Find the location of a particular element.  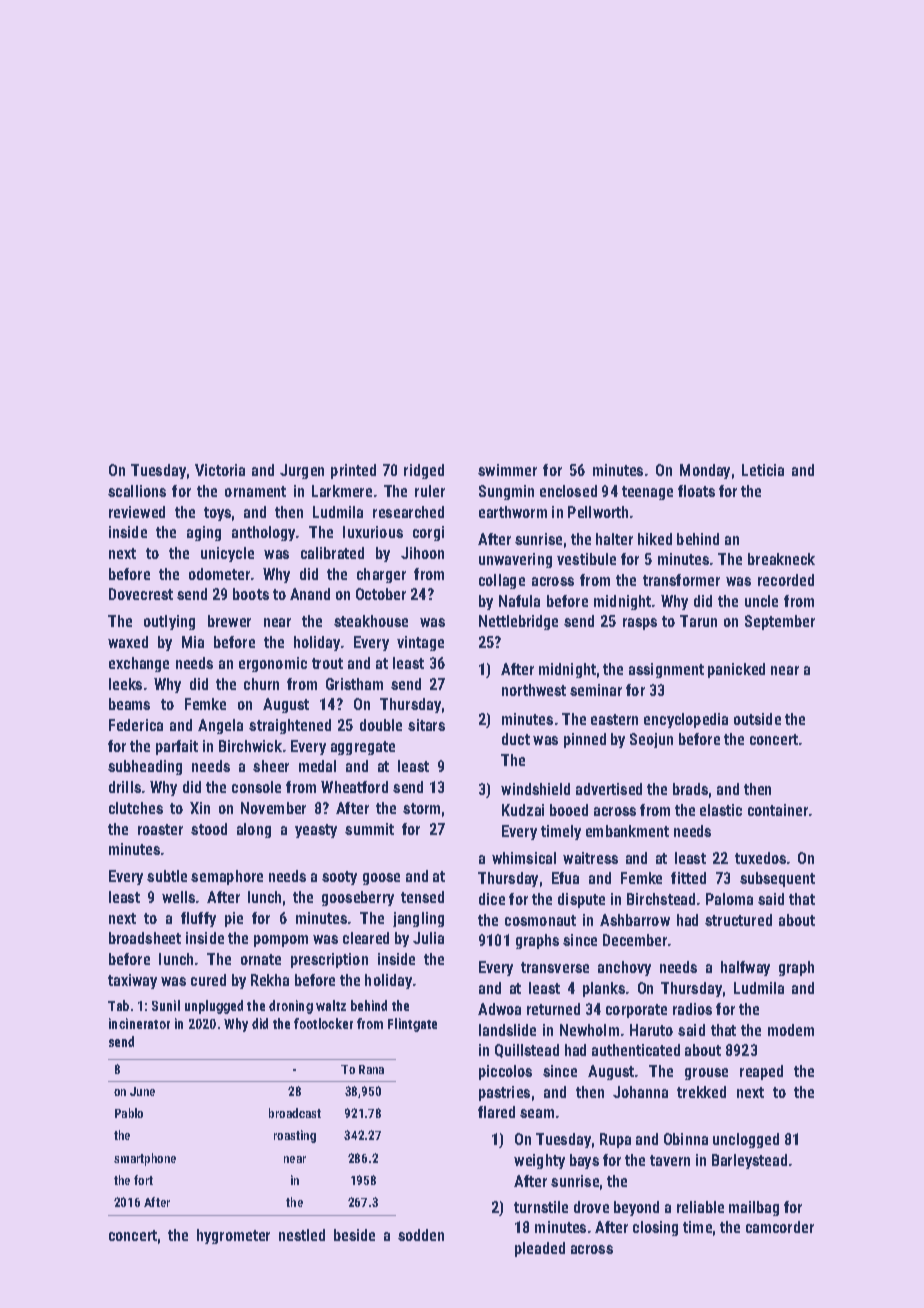

hygrometer is located at coordinates (233, 1236).
